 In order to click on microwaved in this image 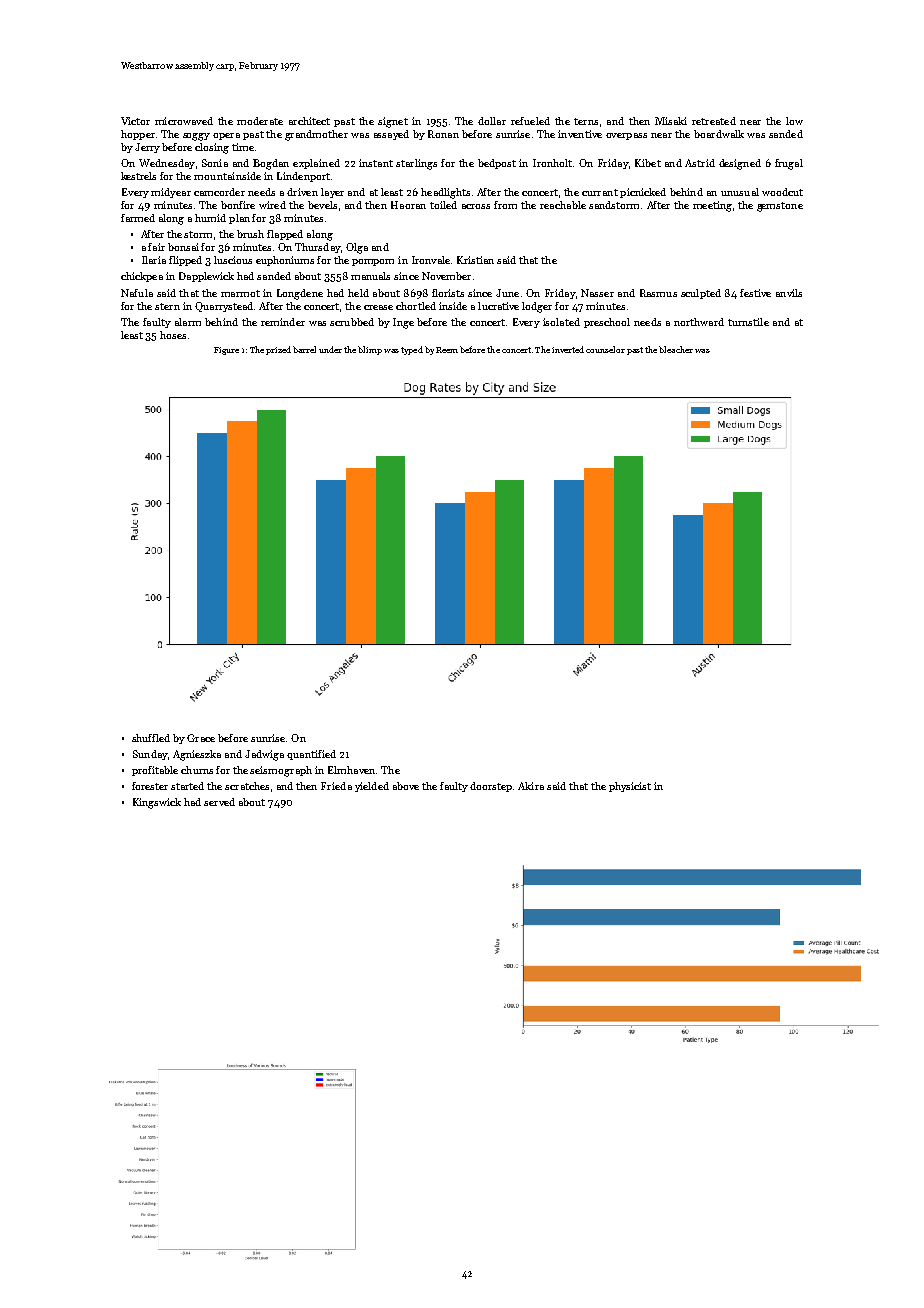, I will do `click(184, 121)`.
